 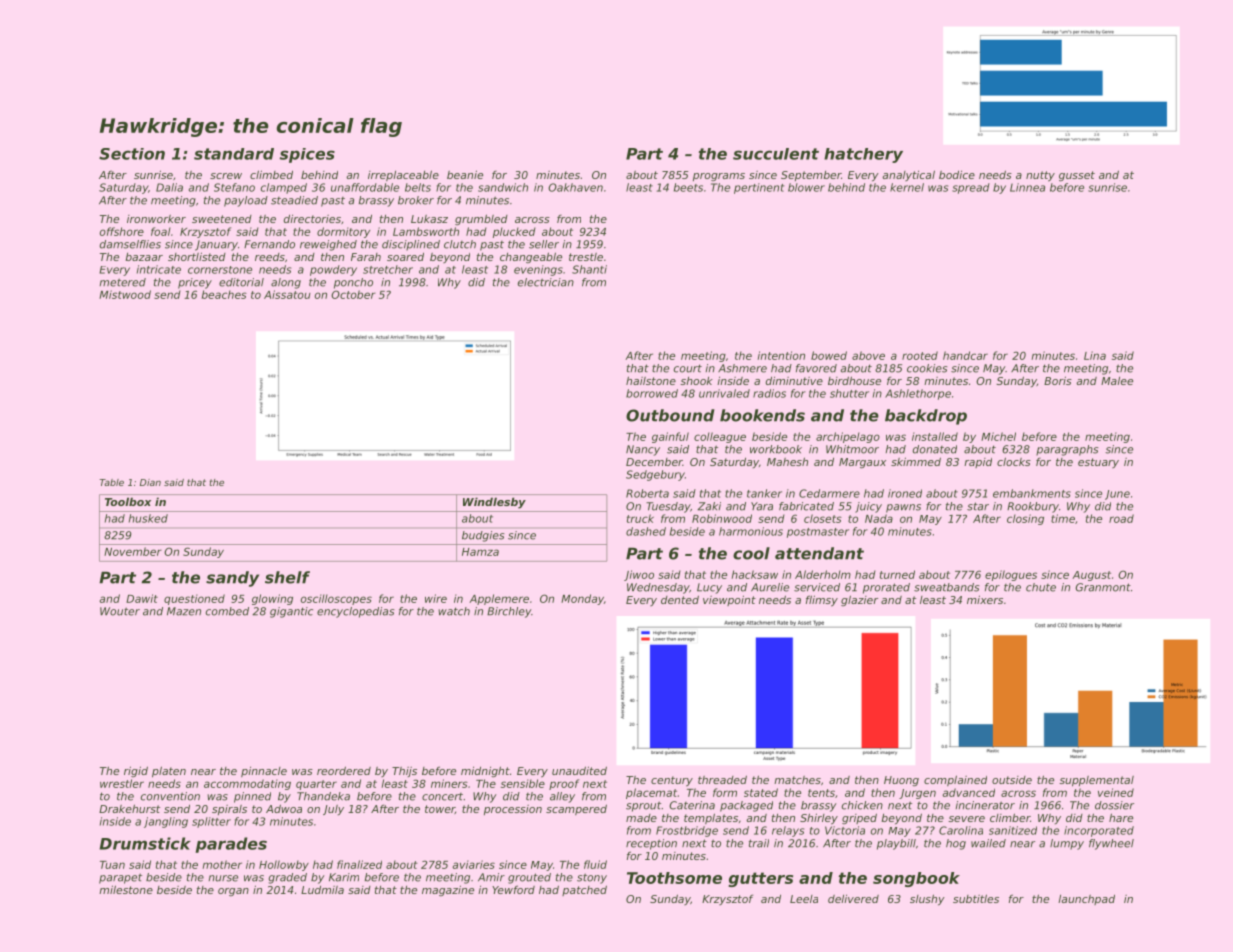 What do you see at coordinates (132, 154) in the screenshot?
I see `Section` at bounding box center [132, 154].
